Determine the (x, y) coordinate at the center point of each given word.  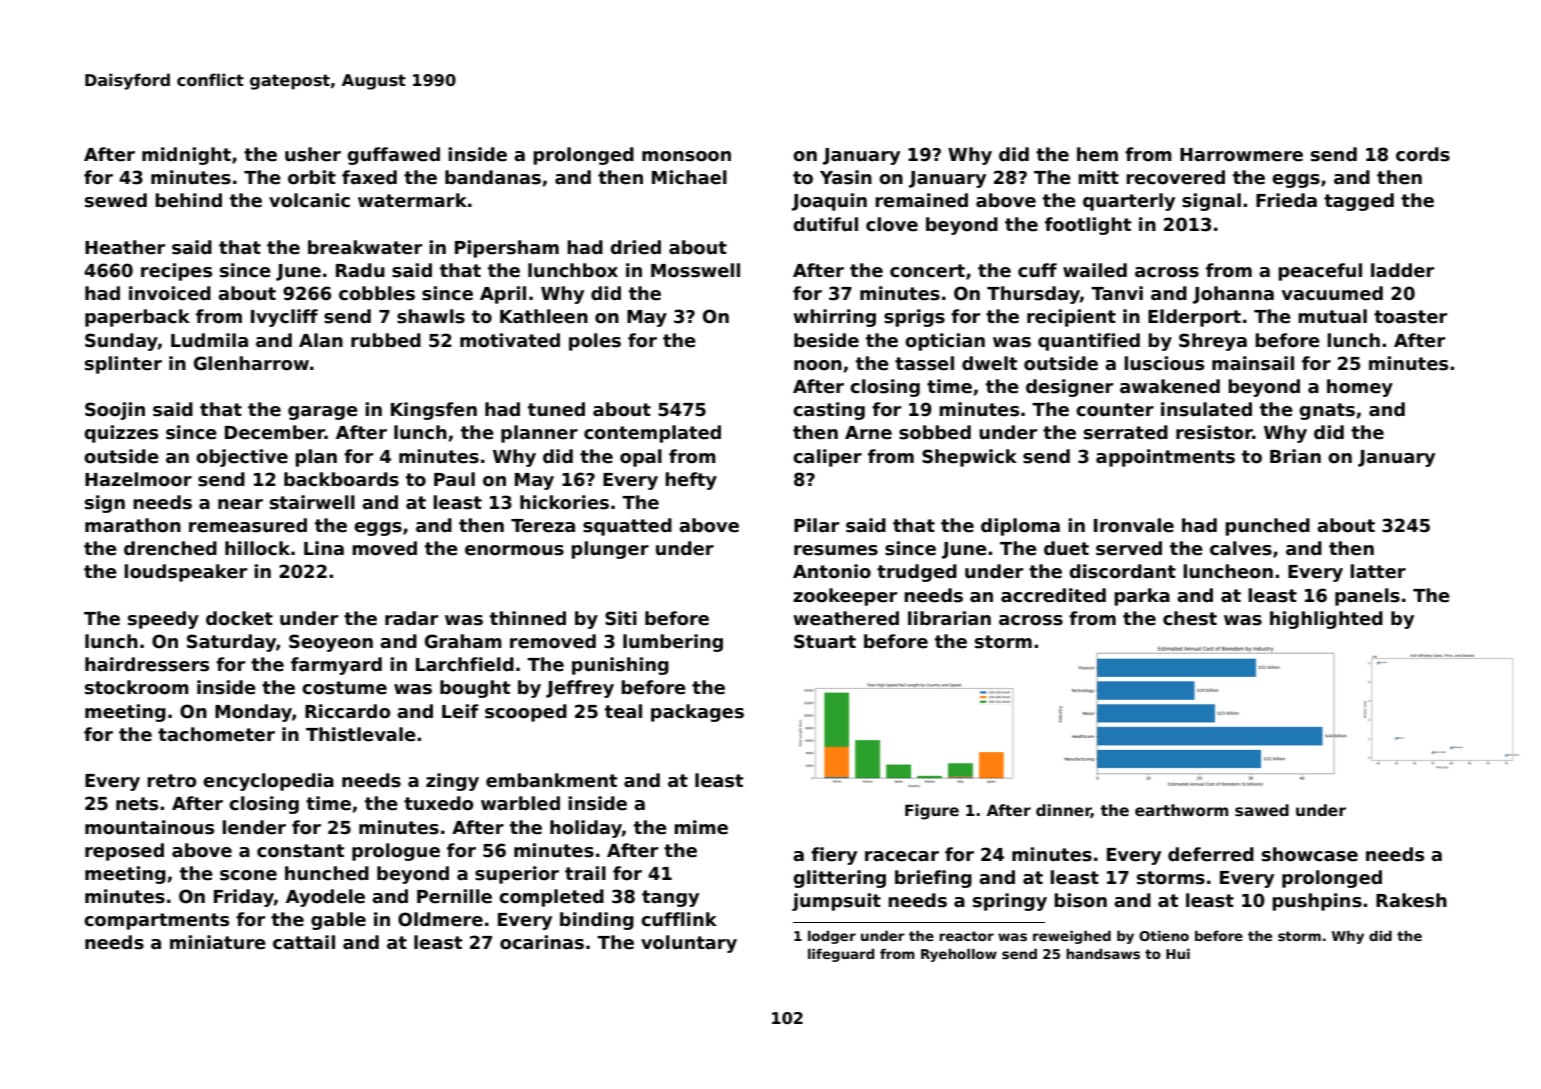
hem (1097, 154)
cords (1423, 154)
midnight (186, 156)
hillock (257, 548)
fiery (834, 856)
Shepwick (969, 458)
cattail (304, 942)
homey (1360, 388)
